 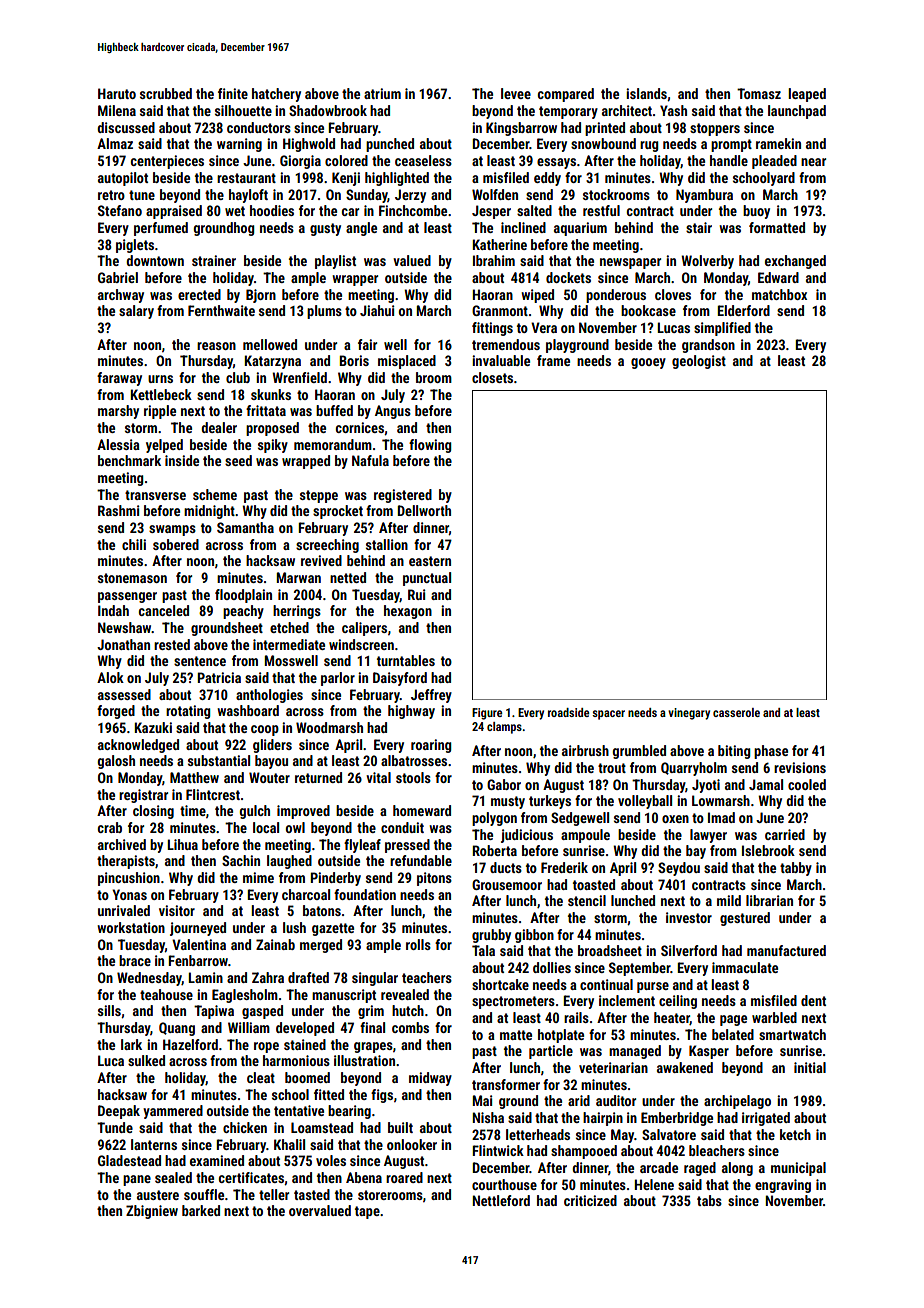 I want to click on registered, so click(x=403, y=496).
